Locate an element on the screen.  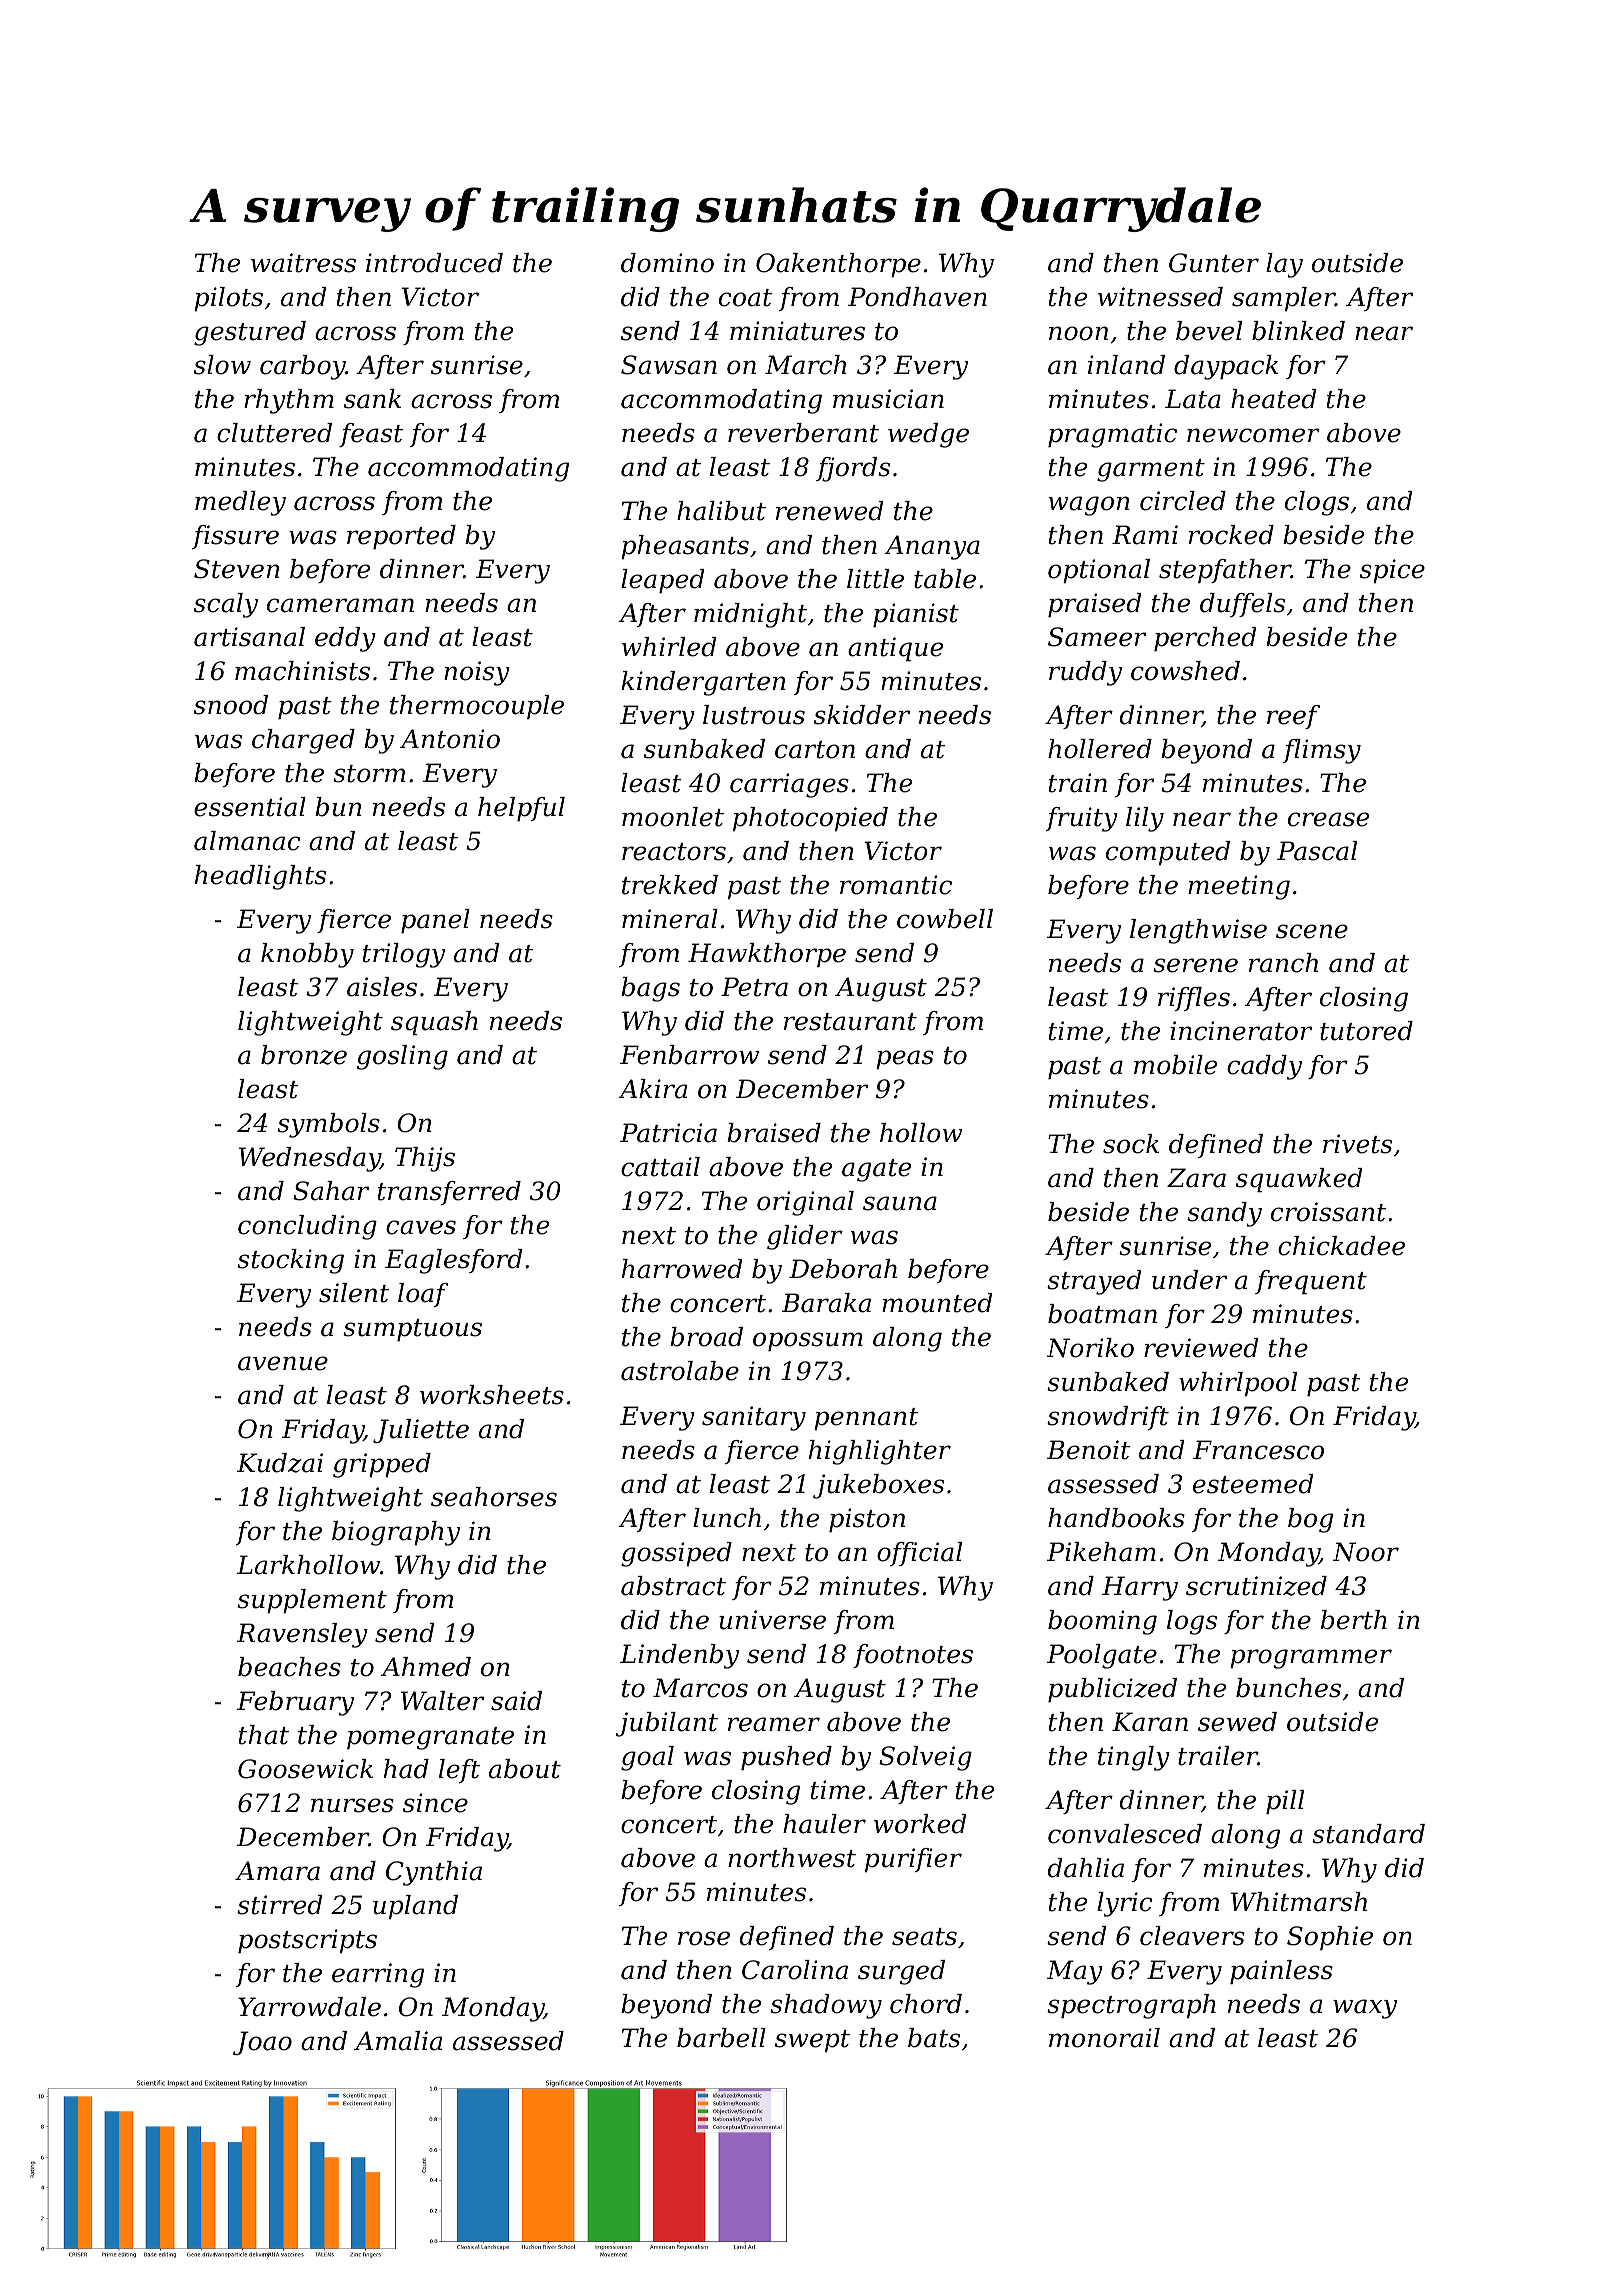
booming is located at coordinates (1102, 1622).
